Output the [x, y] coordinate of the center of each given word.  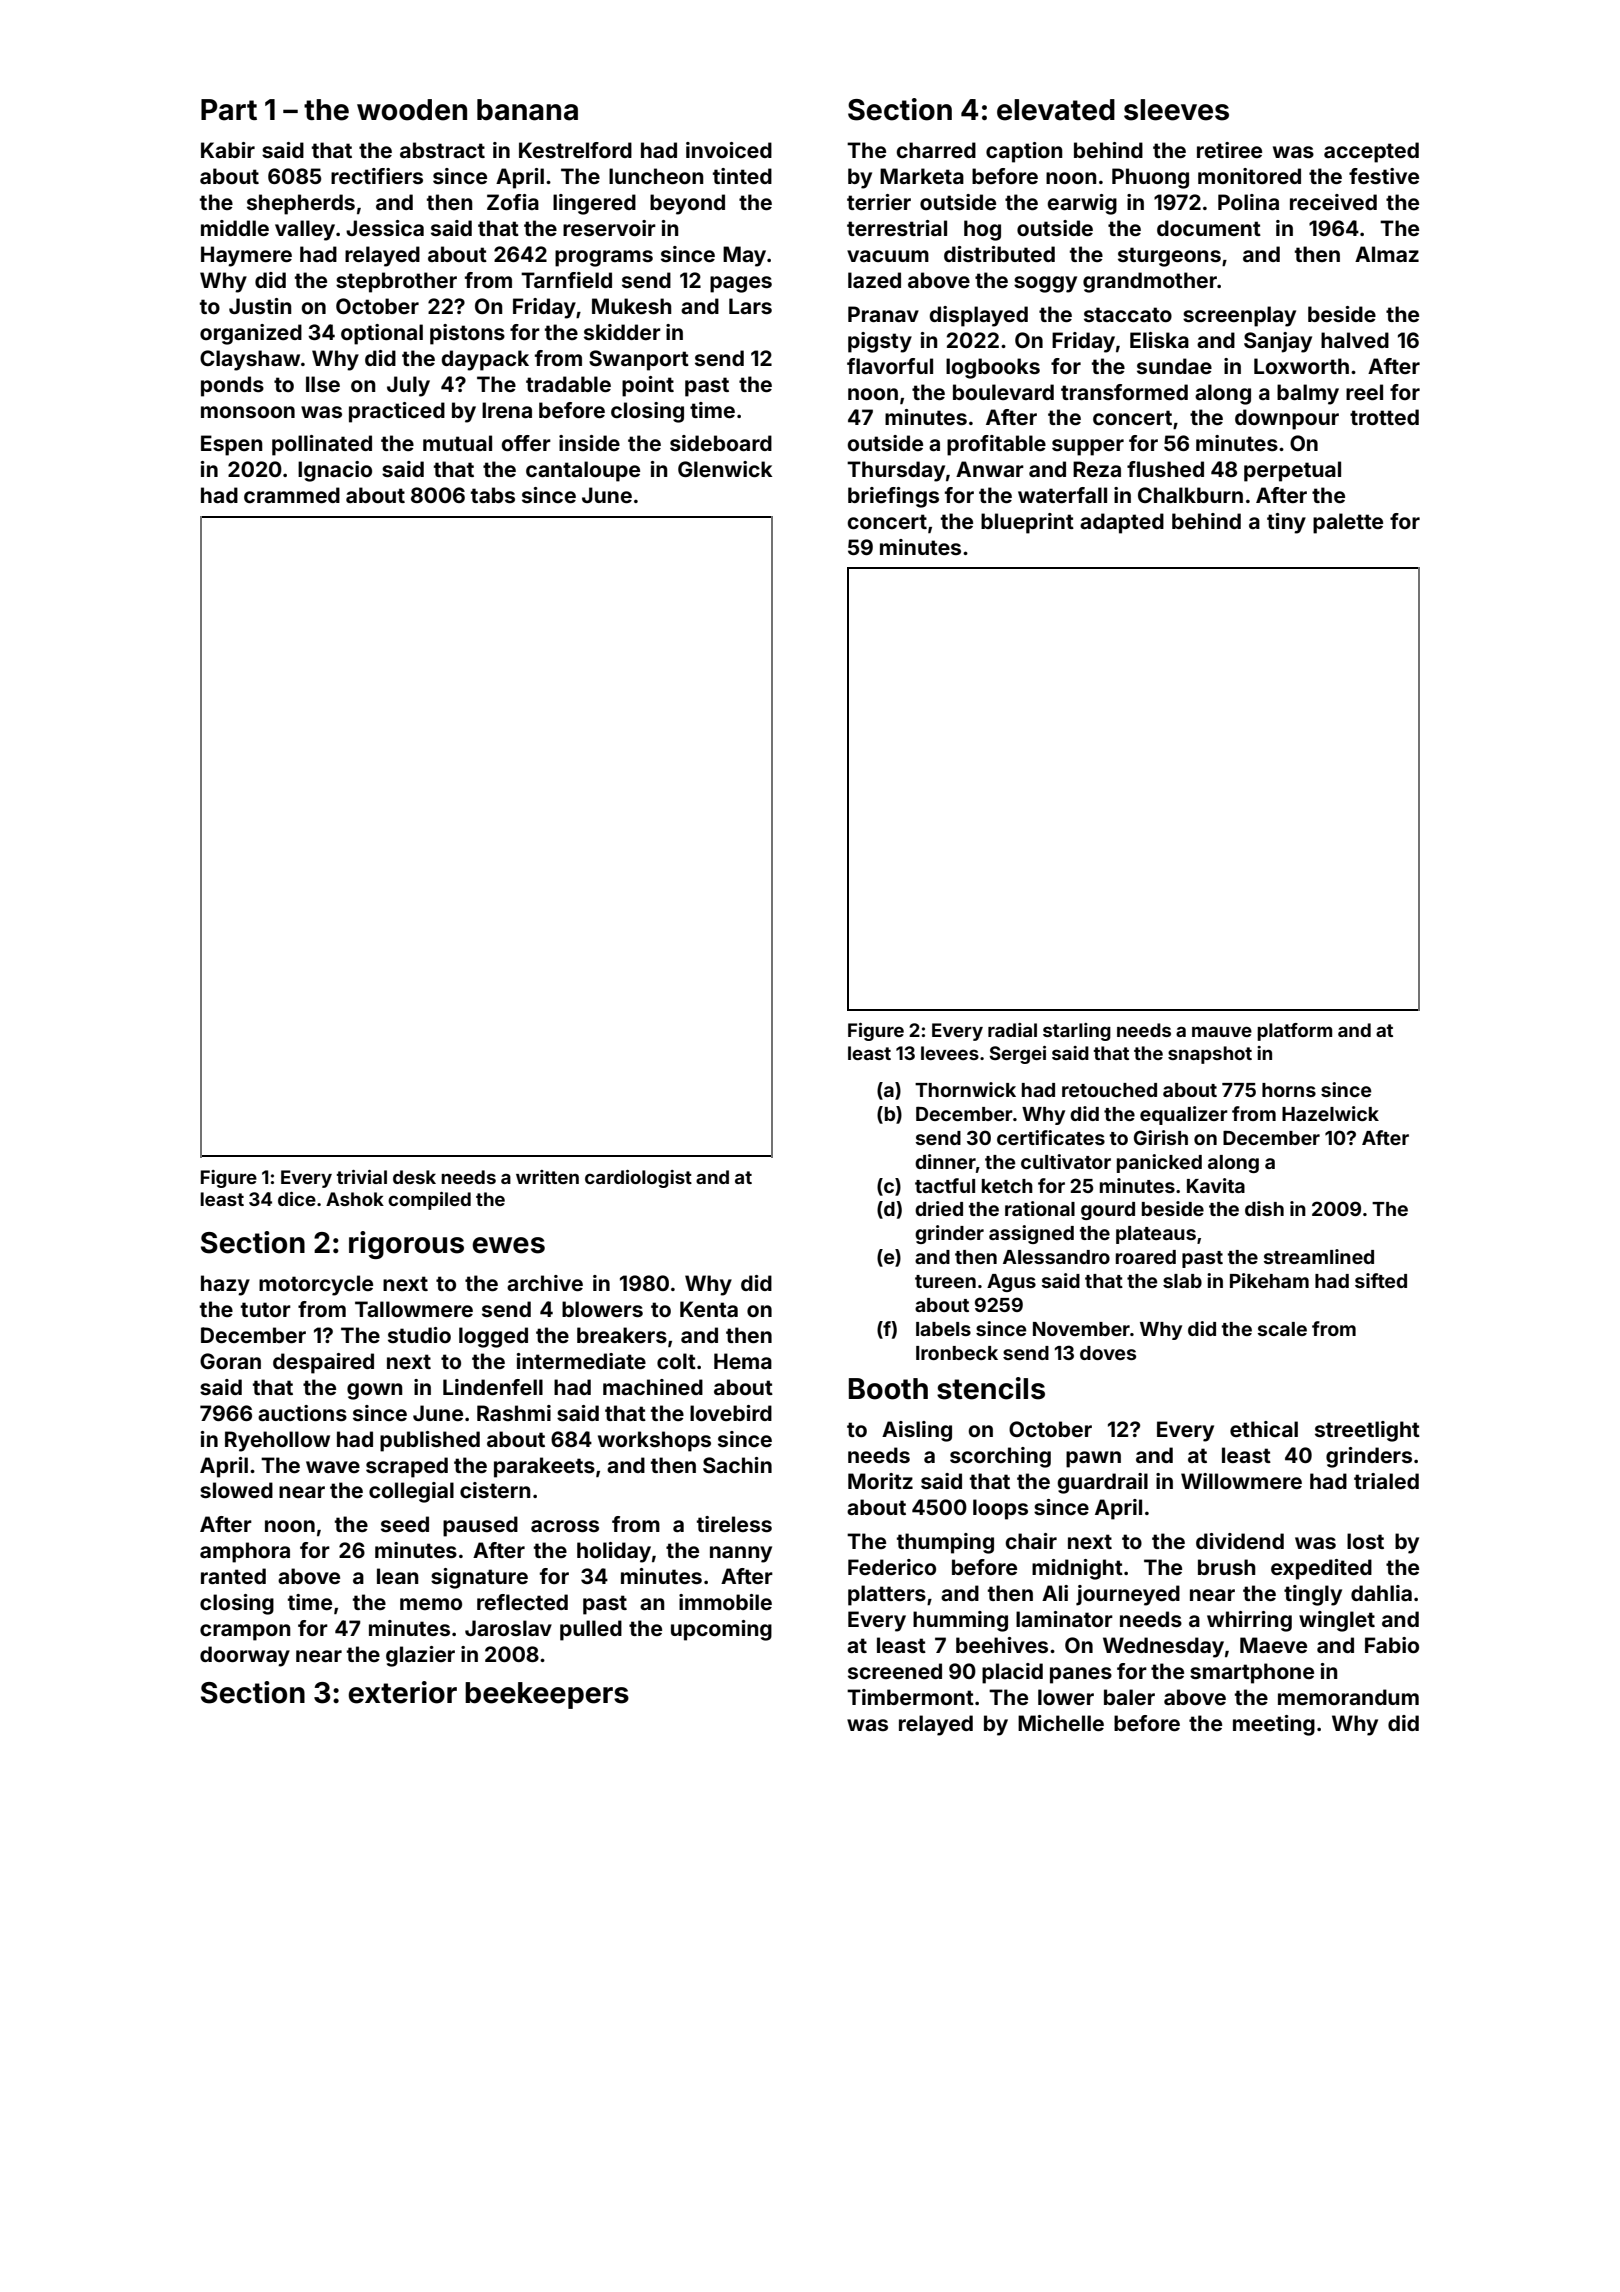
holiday [614, 1552]
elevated [1056, 110]
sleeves [1176, 110]
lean [397, 1576]
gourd [1108, 1211]
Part [229, 110]
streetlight [1367, 1431]
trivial [362, 1177]
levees [950, 1053]
